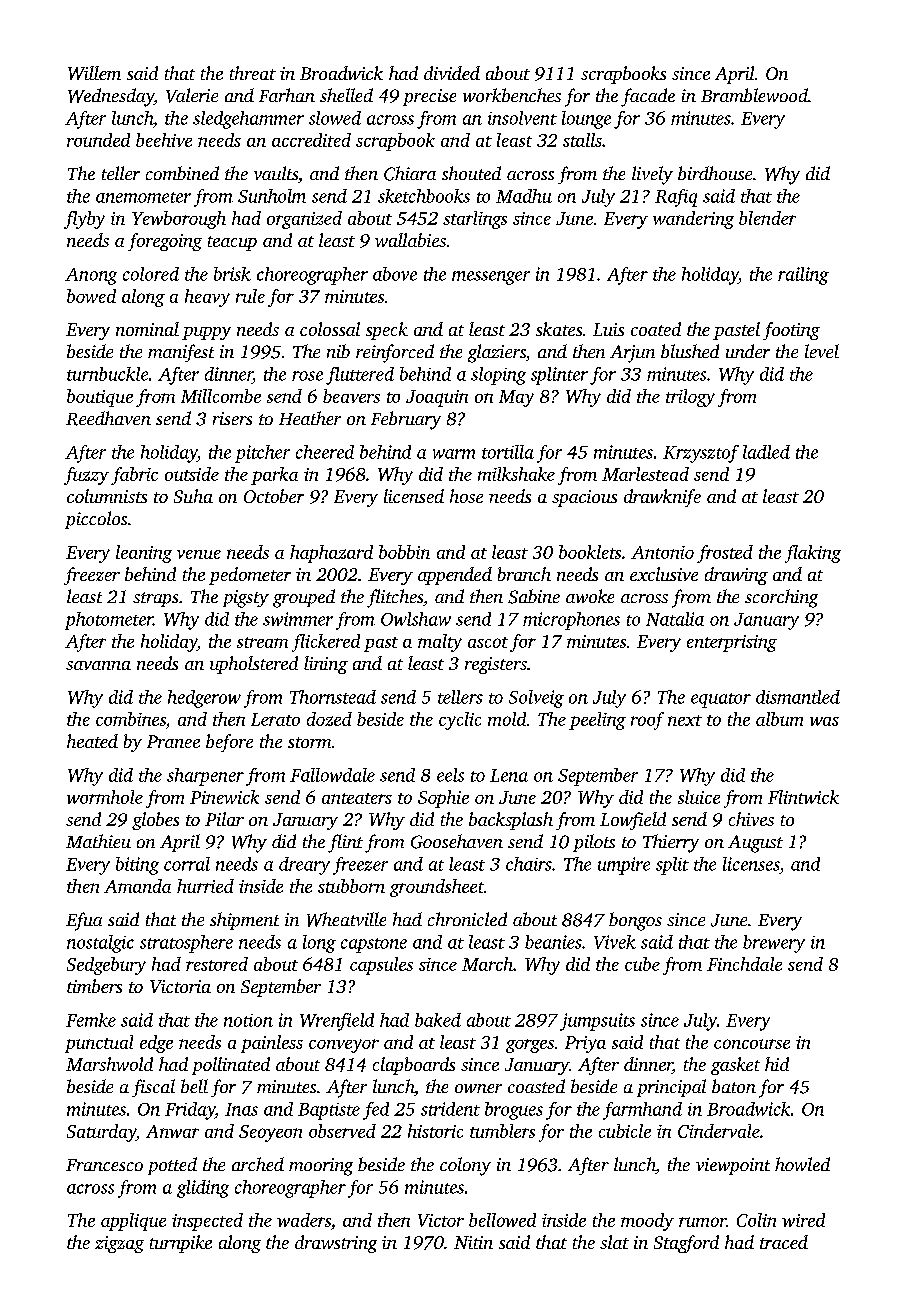  What do you see at coordinates (754, 95) in the screenshot?
I see `Bramblewood` at bounding box center [754, 95].
